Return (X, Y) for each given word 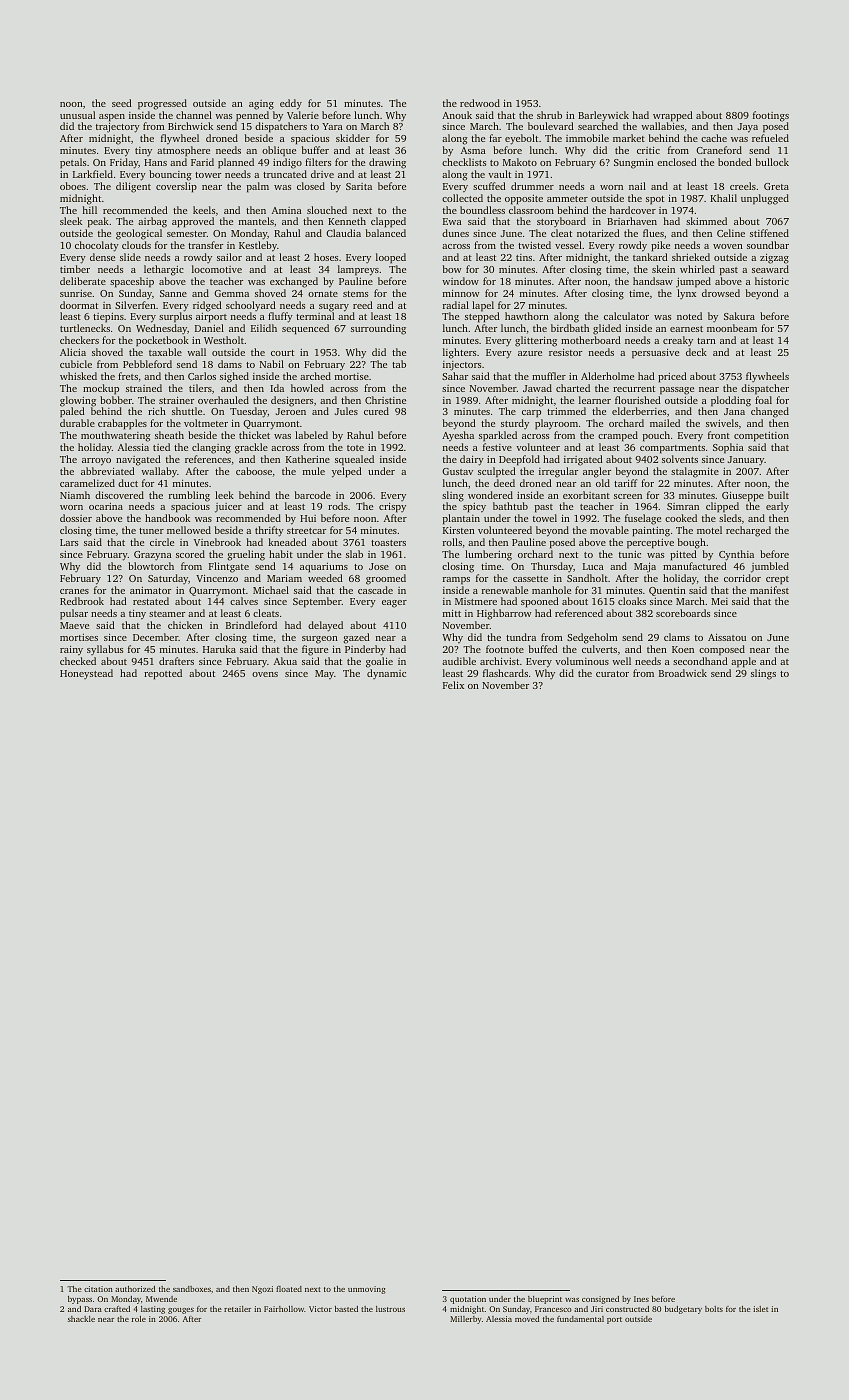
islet (760, 1309)
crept (777, 580)
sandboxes (192, 1289)
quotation (468, 1300)
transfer (205, 245)
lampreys (358, 270)
